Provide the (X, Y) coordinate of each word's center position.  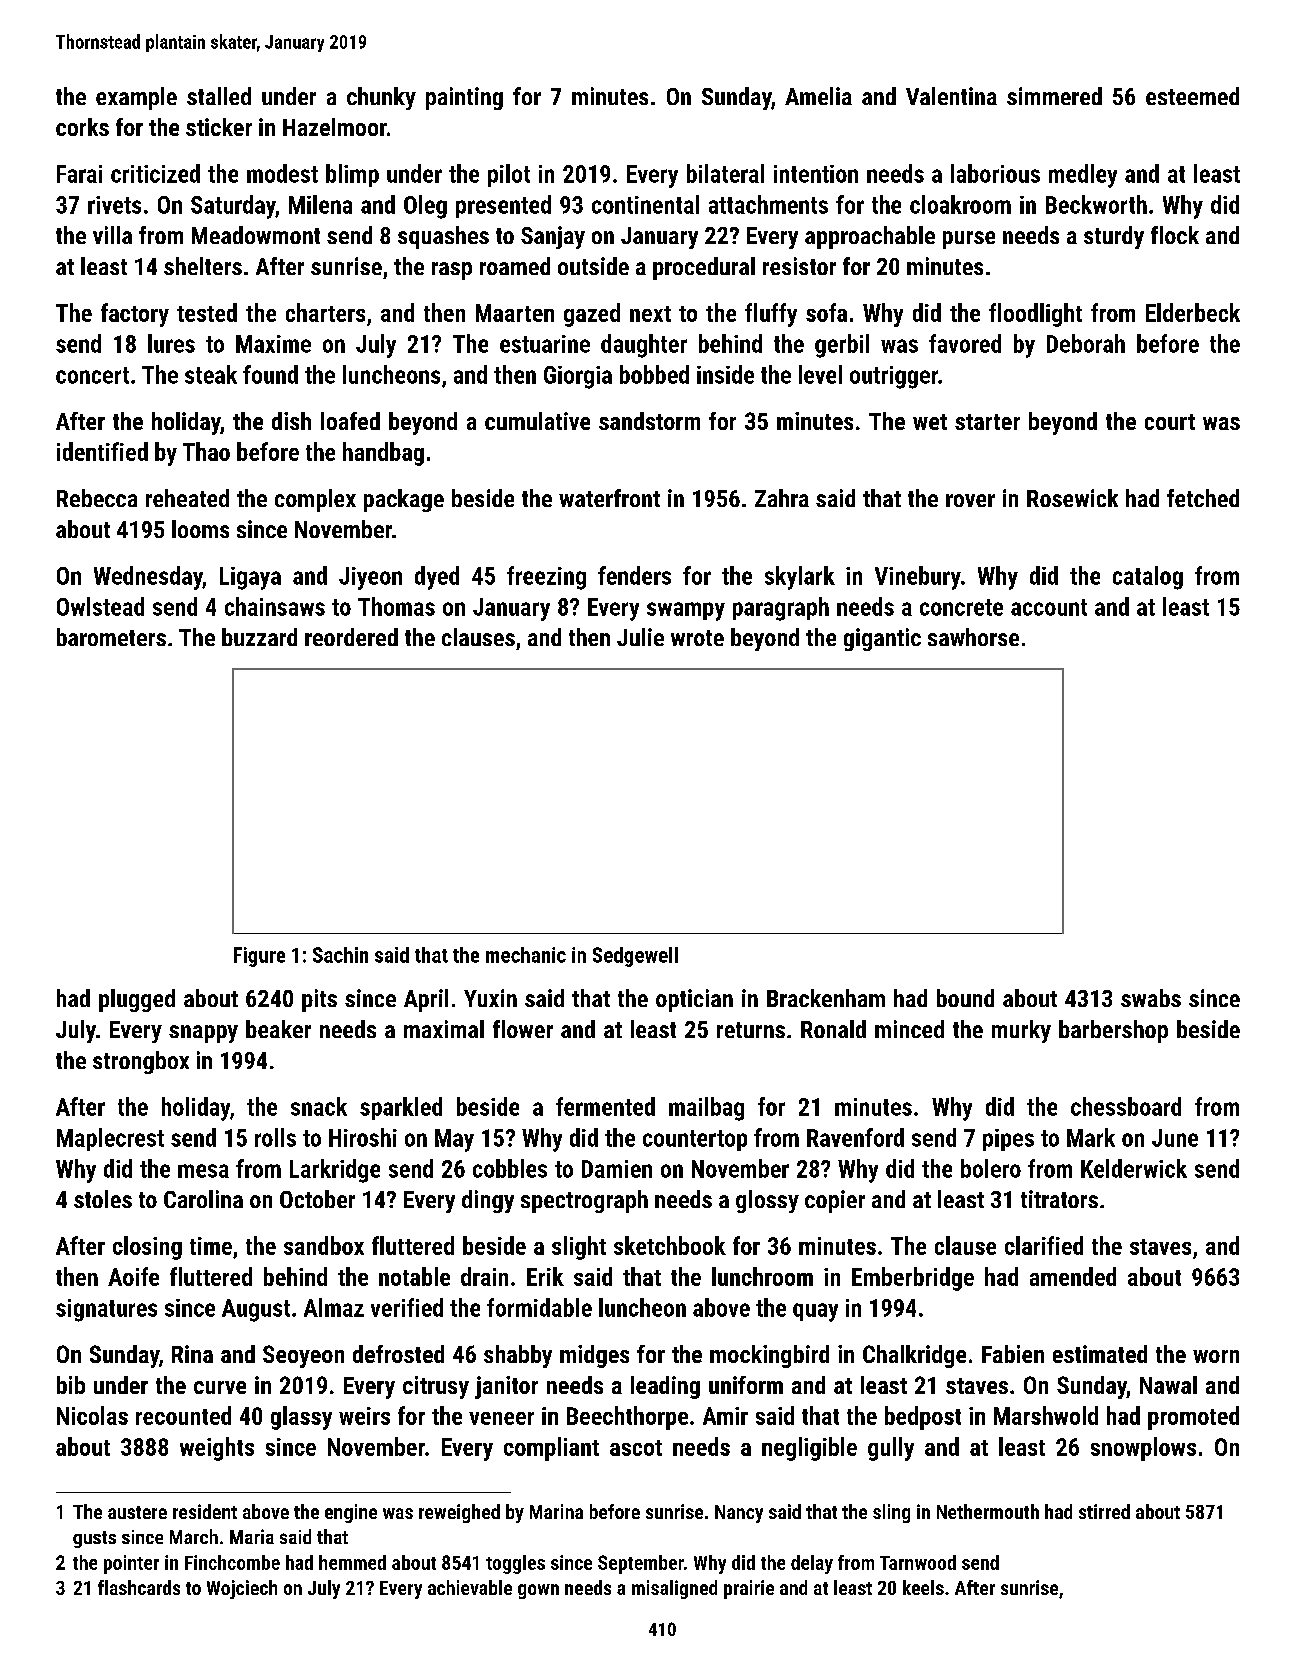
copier (835, 1201)
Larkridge (335, 1171)
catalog (1148, 578)
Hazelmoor (335, 127)
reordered (351, 637)
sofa (826, 312)
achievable (470, 1587)
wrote (697, 638)
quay (815, 1312)
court (1170, 422)
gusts (94, 1539)
